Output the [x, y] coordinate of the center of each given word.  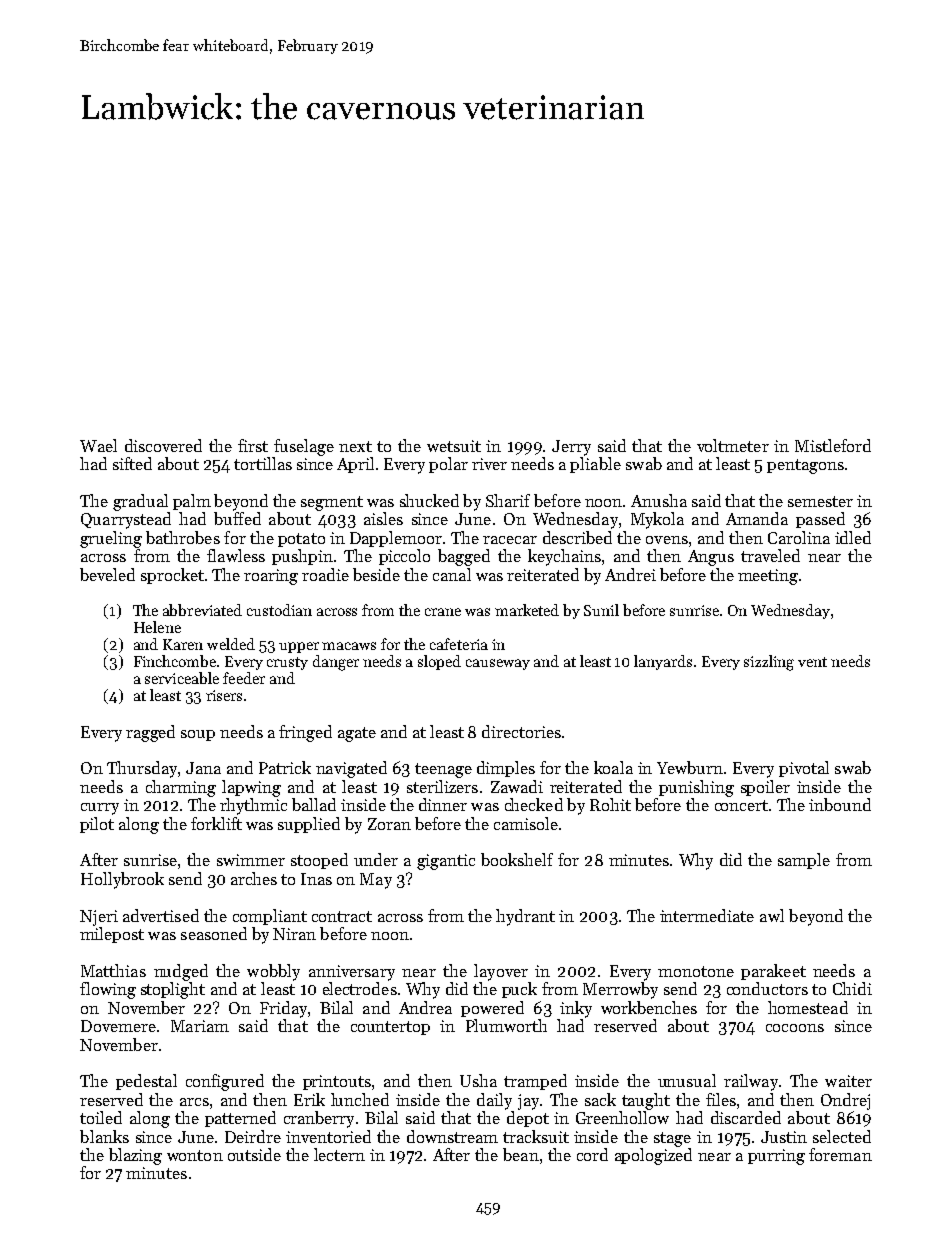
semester [820, 501]
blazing [135, 1156]
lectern [339, 1154]
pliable [595, 465]
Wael [98, 445]
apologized [653, 1156]
